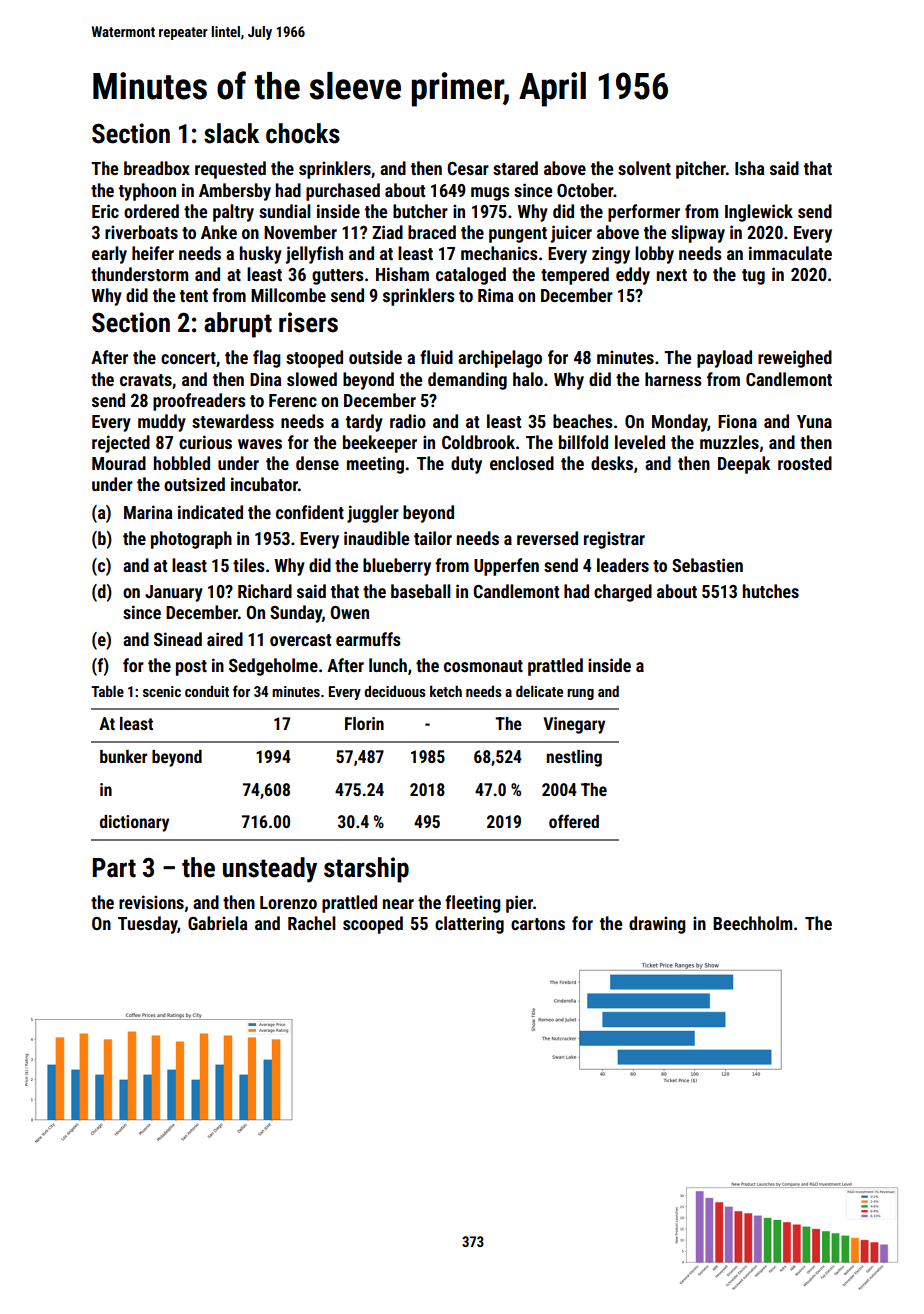 The width and height of the screenshot is (924, 1314). I want to click on roosted, so click(805, 463).
